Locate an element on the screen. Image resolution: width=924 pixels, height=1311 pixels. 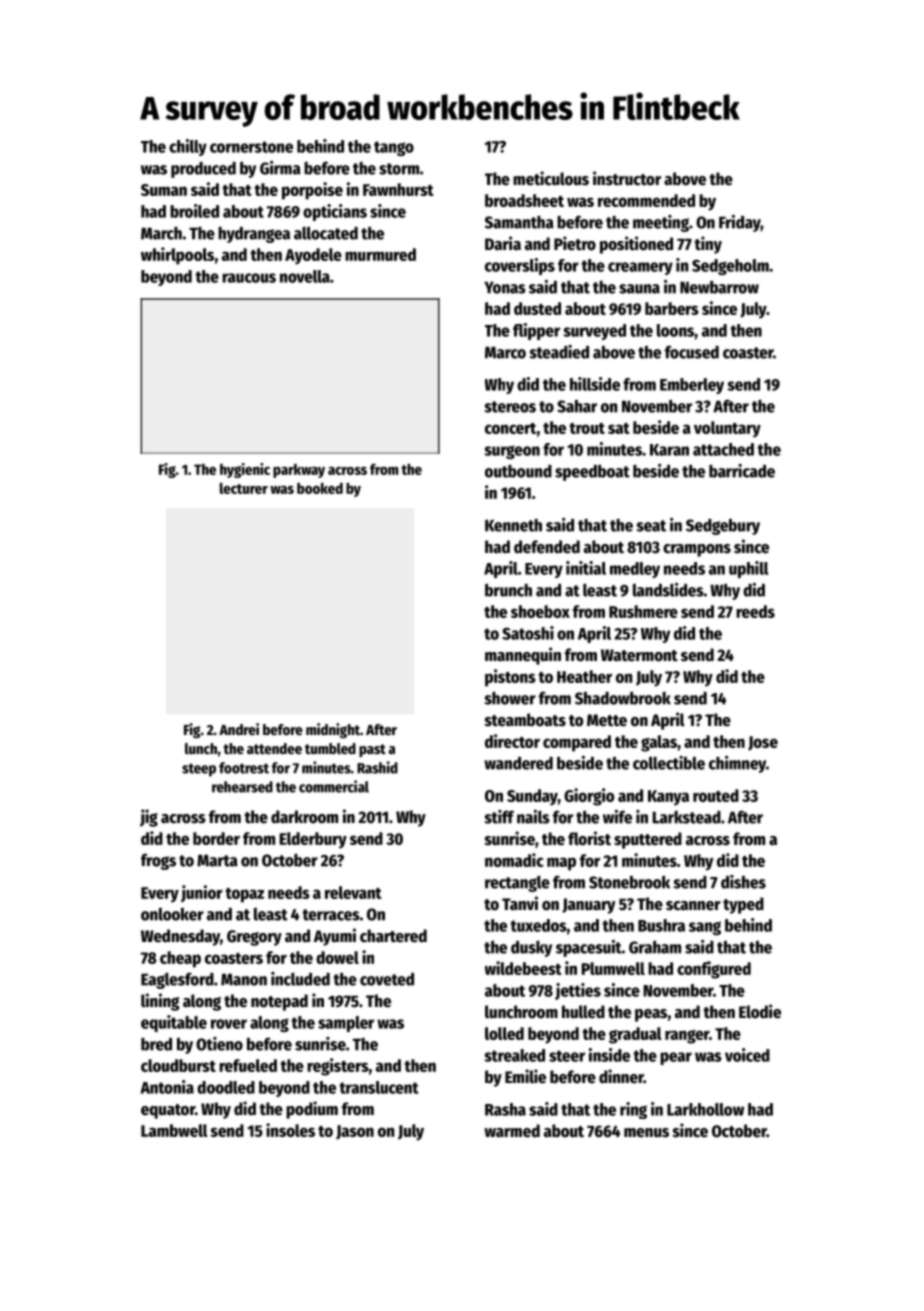
Elodie is located at coordinates (760, 1011).
